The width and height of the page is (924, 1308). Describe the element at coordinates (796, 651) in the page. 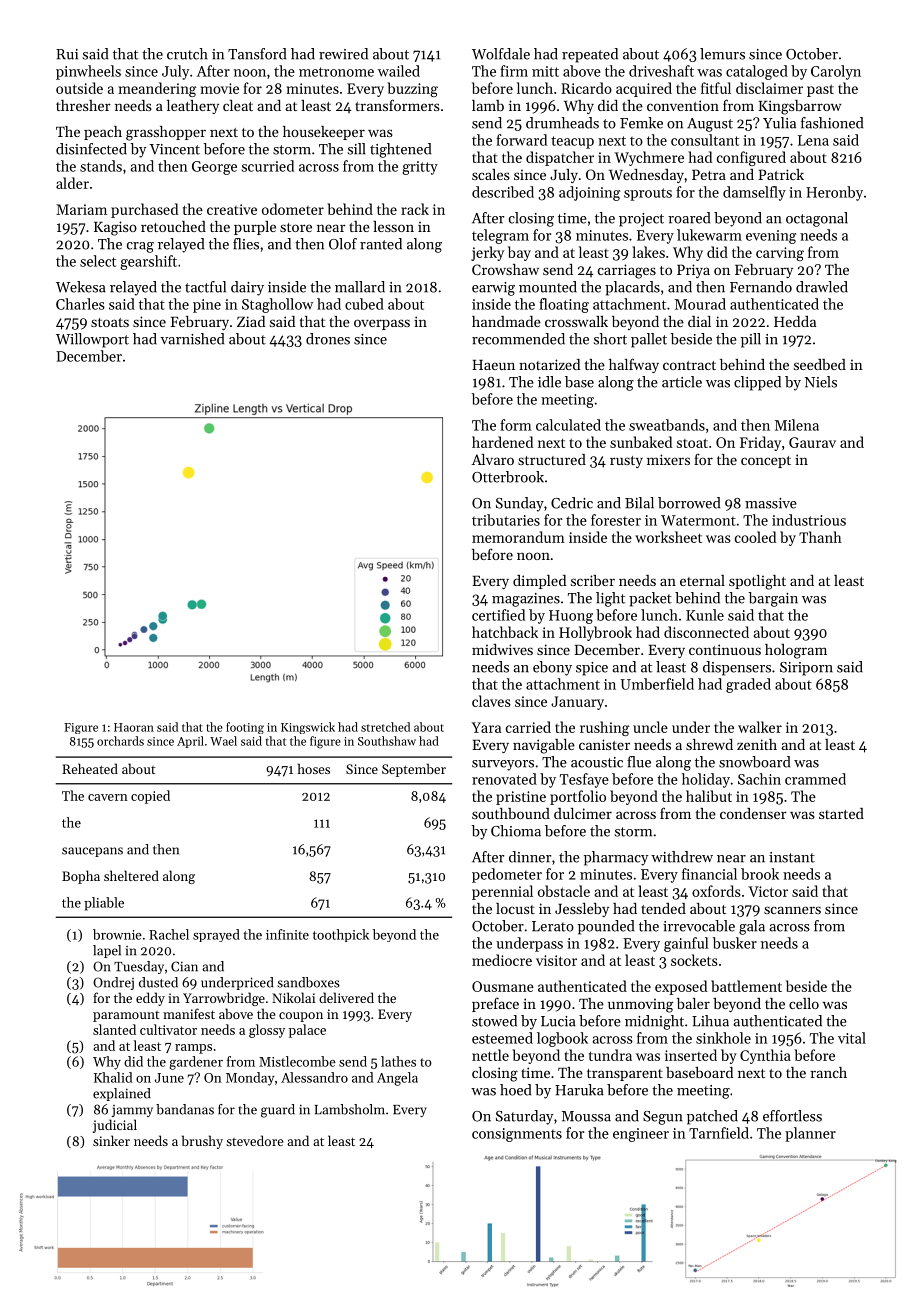

I see `hologram` at that location.
